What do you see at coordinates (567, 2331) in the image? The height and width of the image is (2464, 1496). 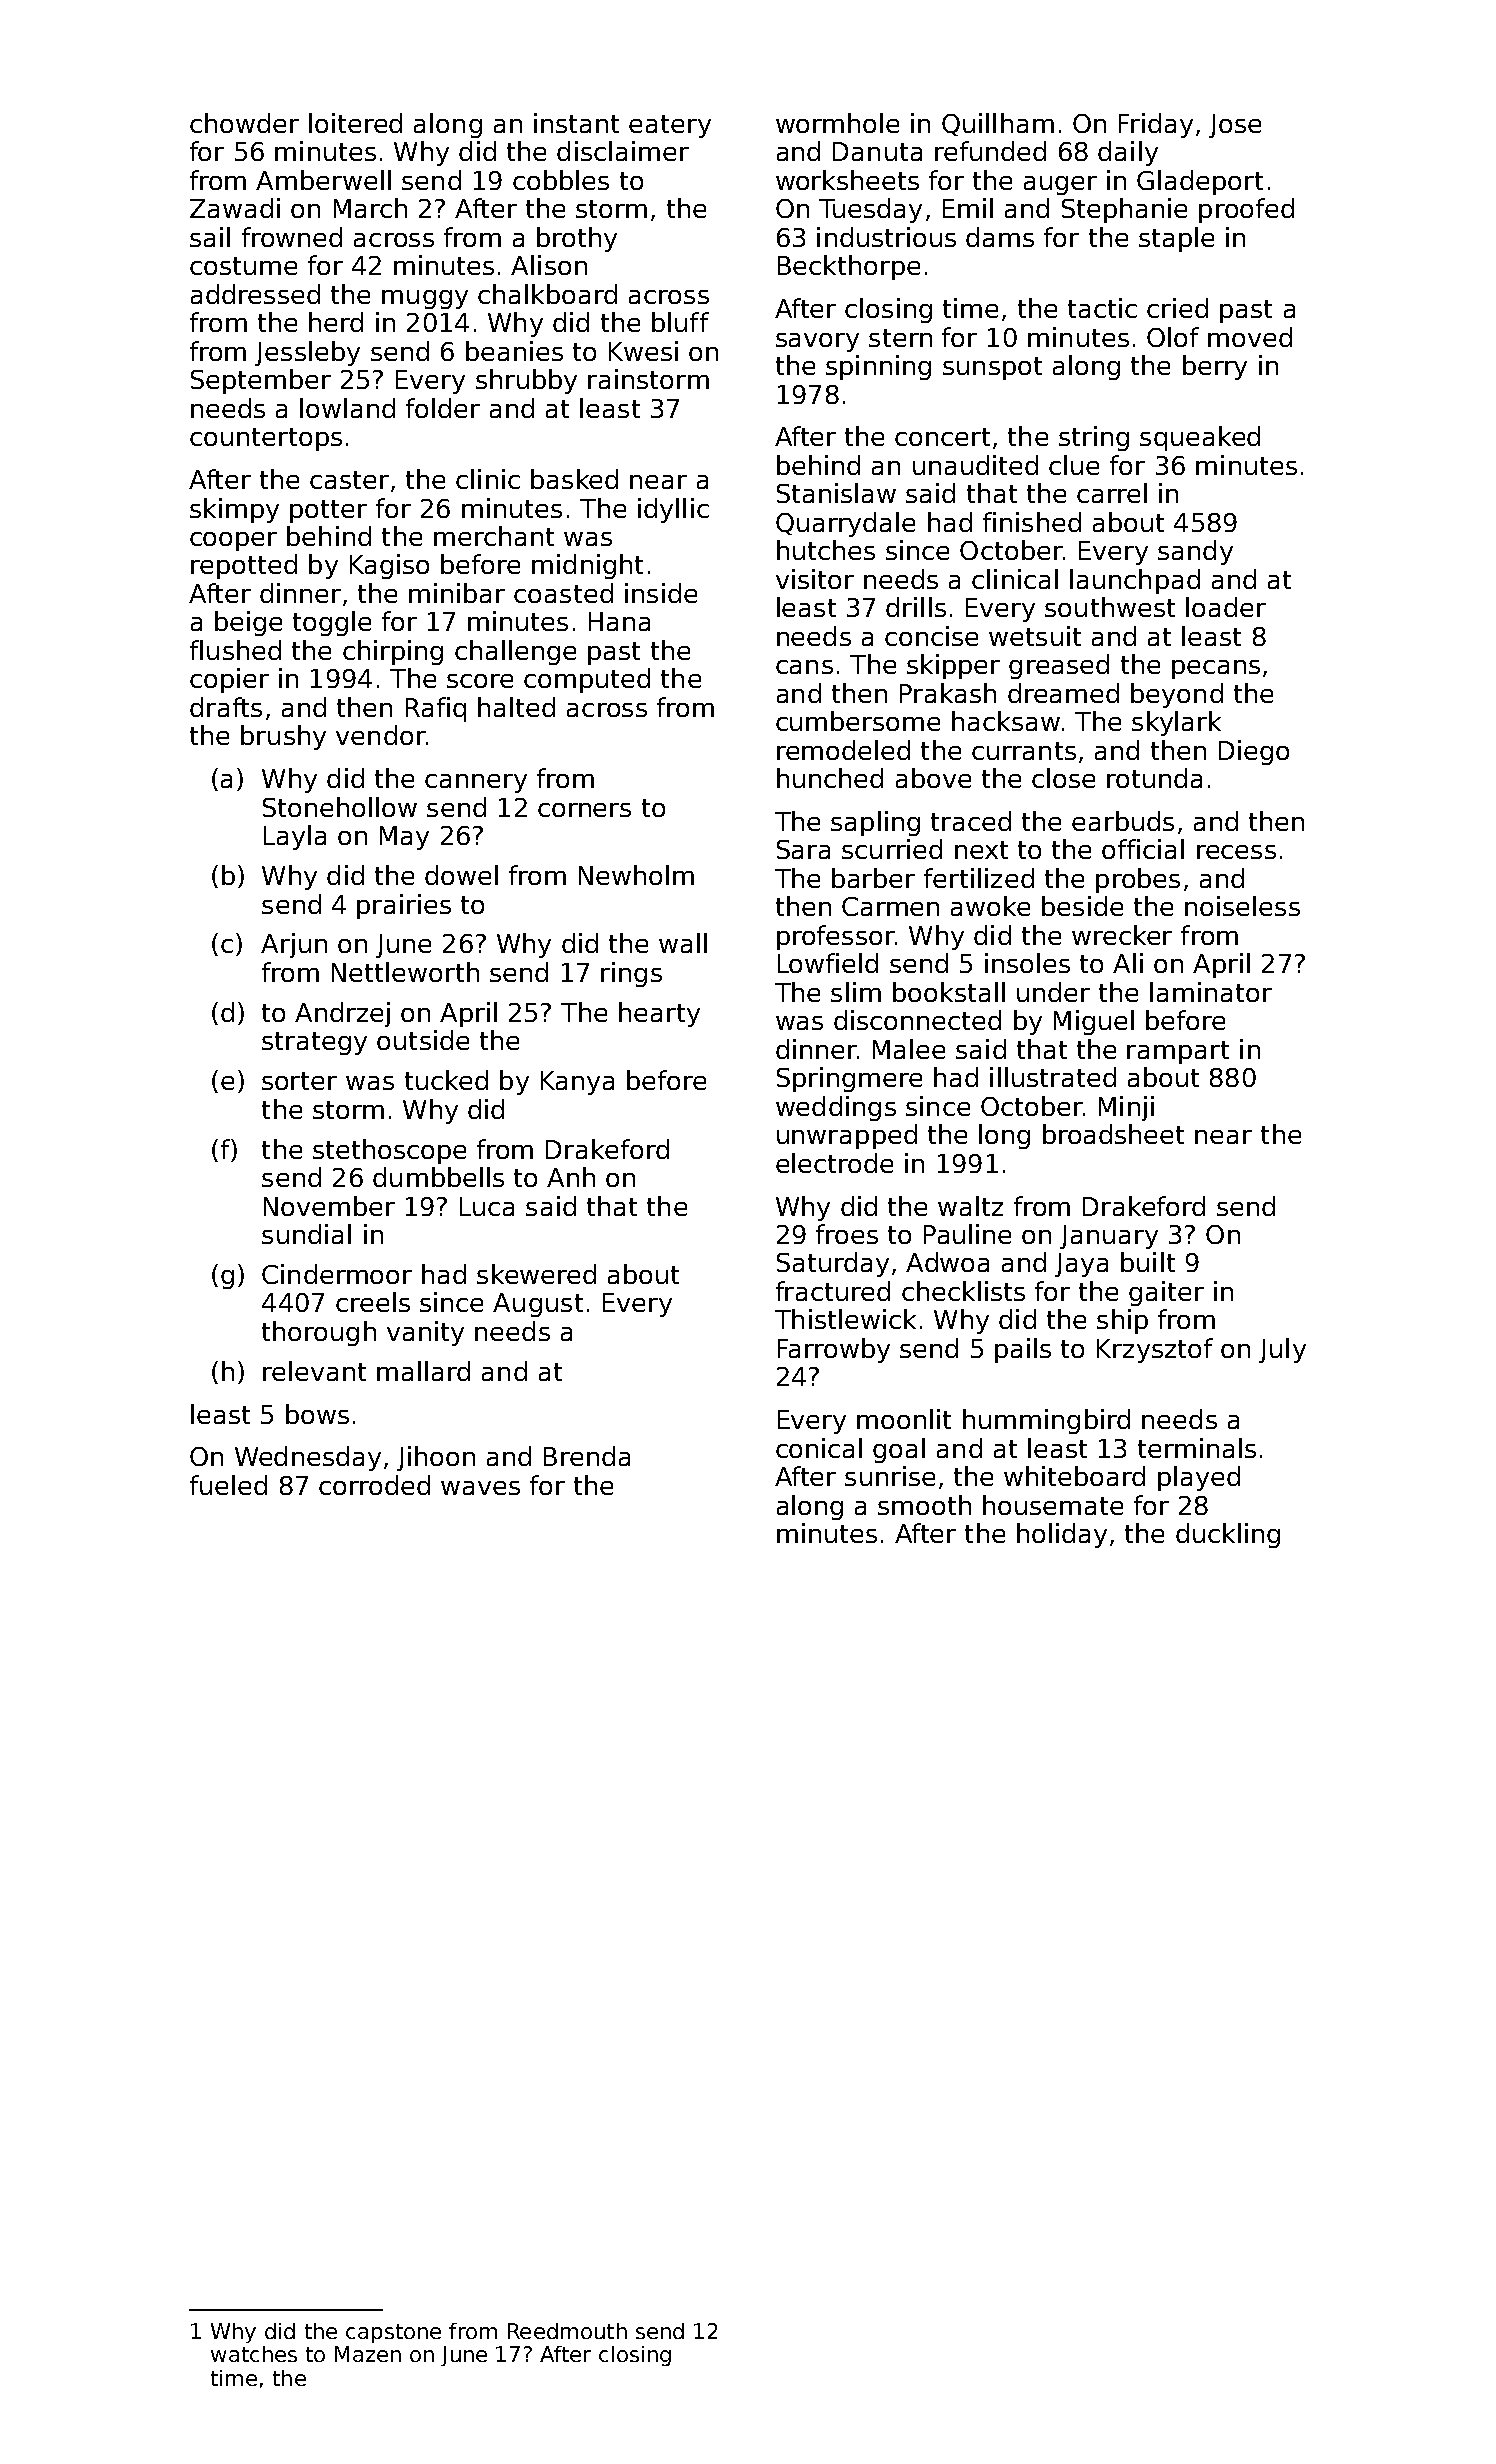 I see `Reedmouth` at bounding box center [567, 2331].
